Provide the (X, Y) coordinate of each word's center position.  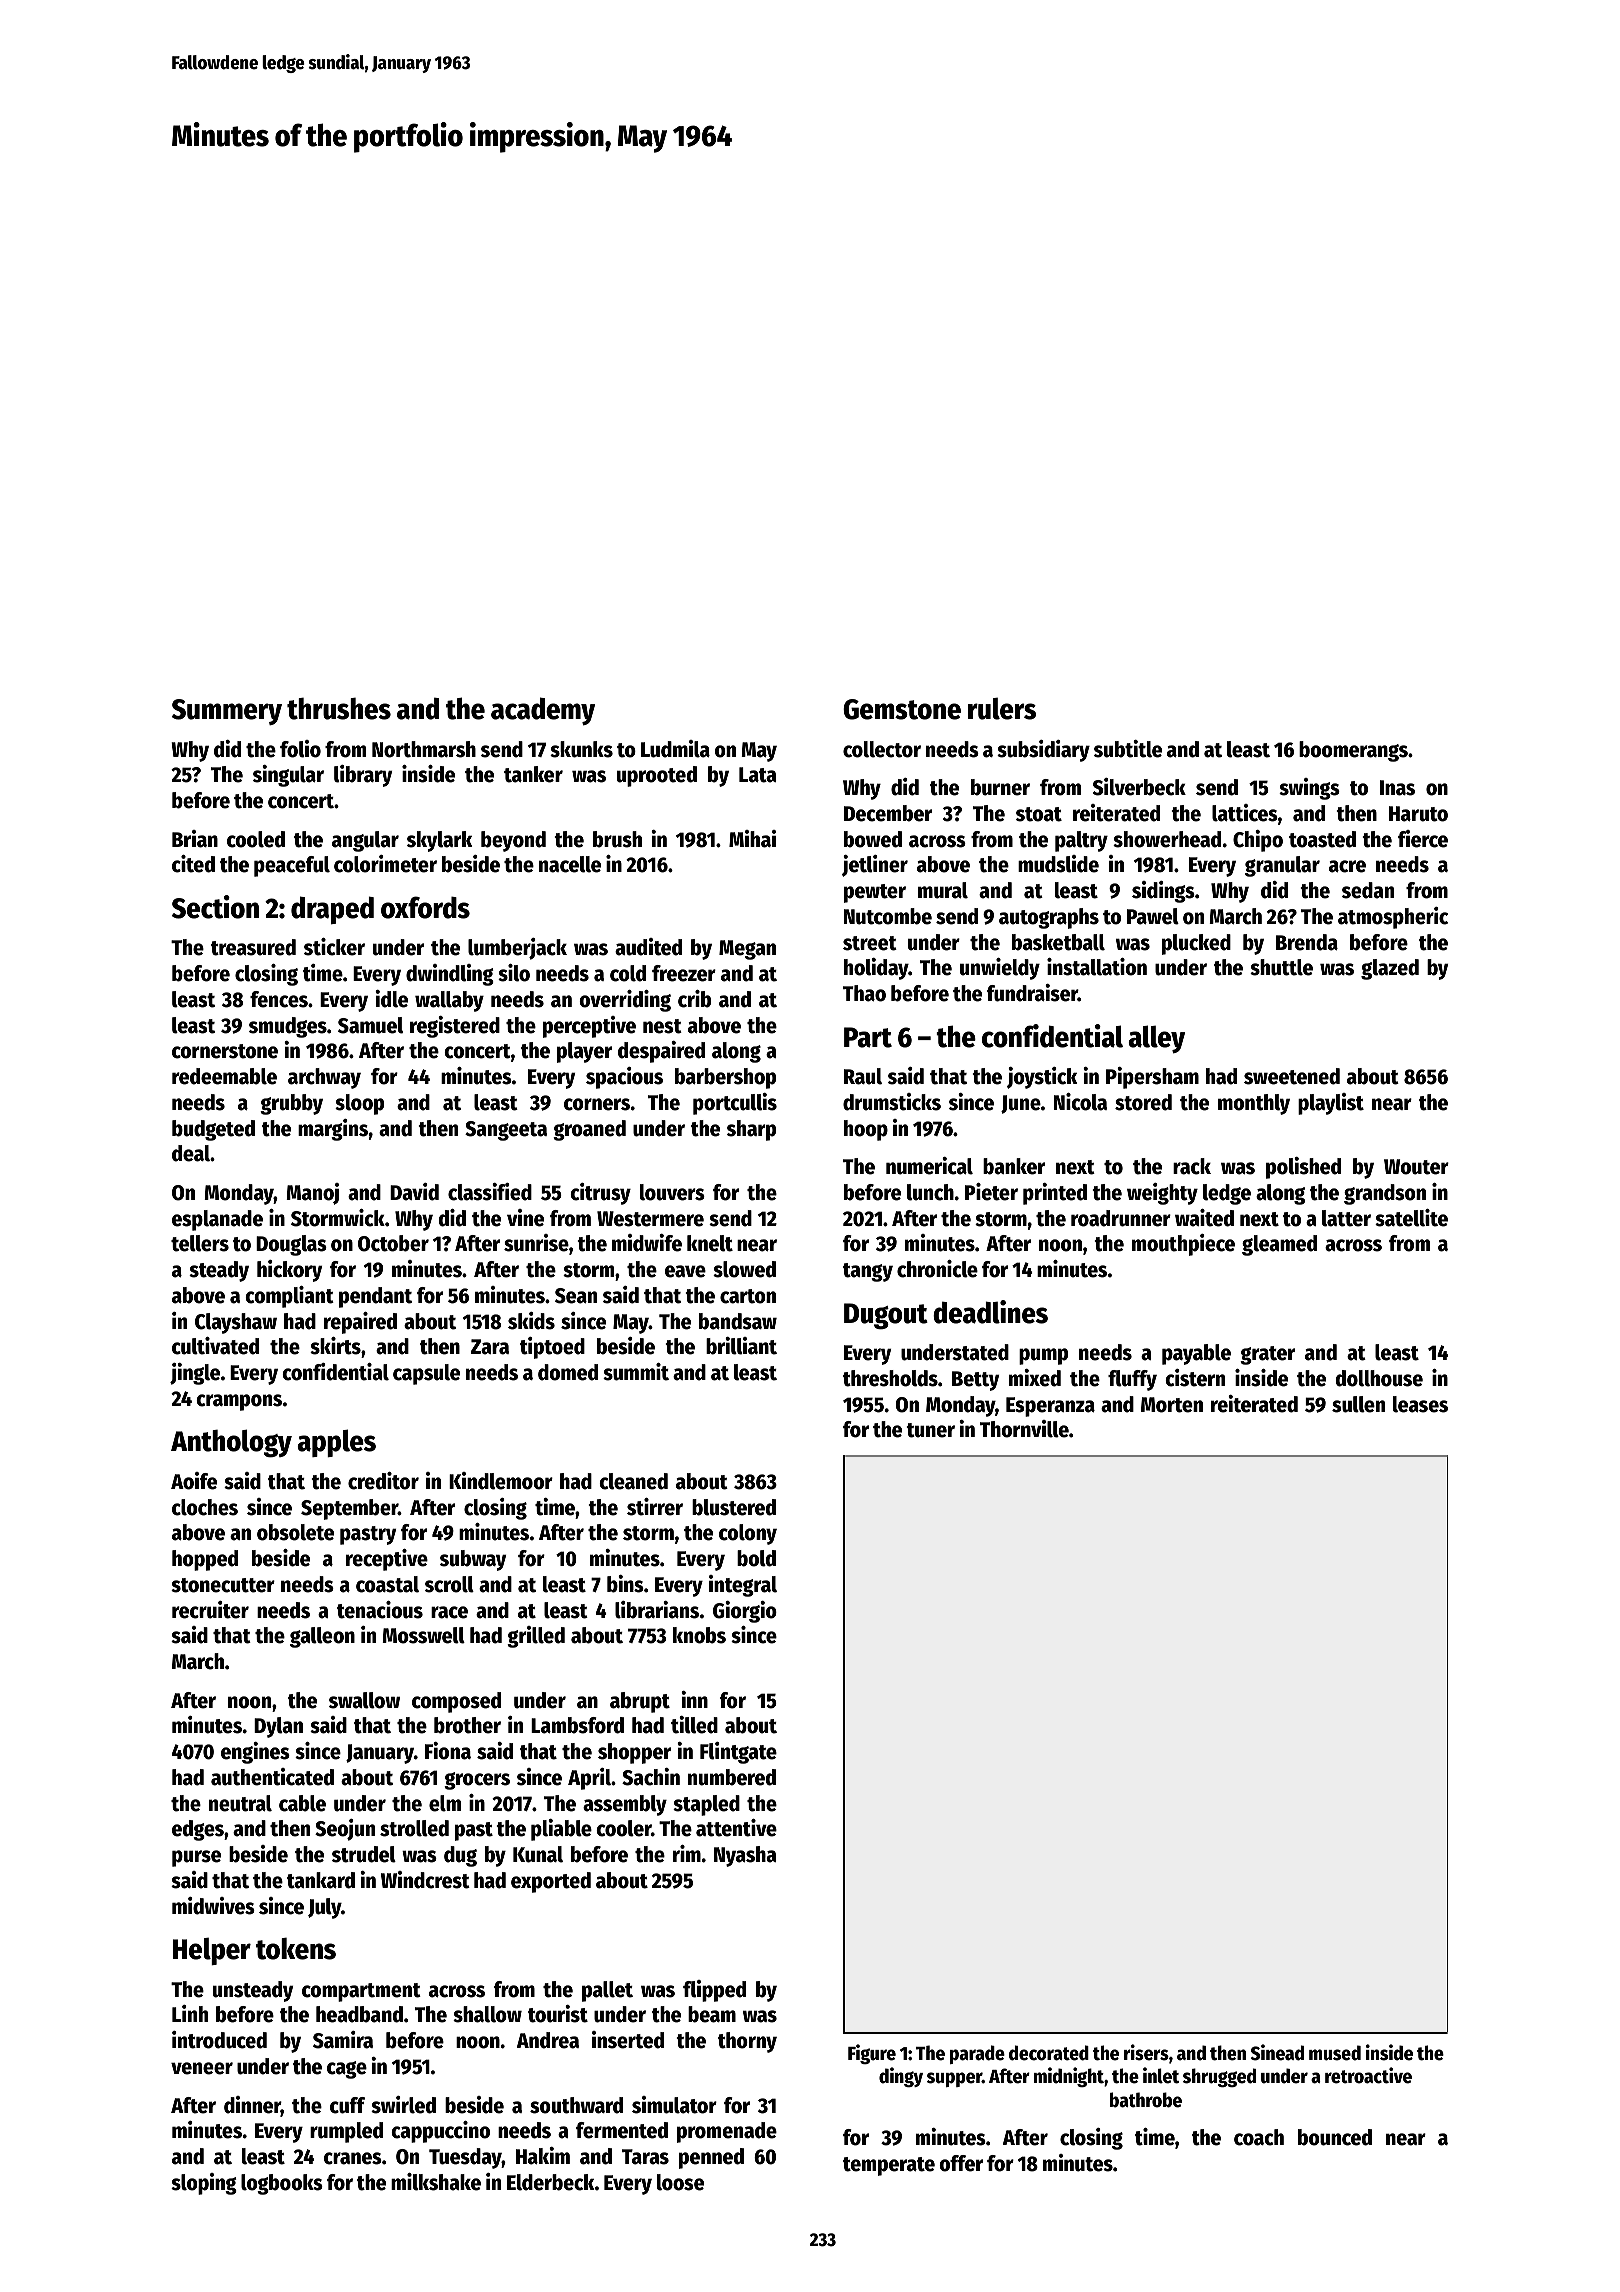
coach (1259, 2137)
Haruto (1418, 814)
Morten (1172, 1405)
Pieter (991, 1192)
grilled (536, 1637)
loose (680, 2182)
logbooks (282, 2184)
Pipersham (1152, 1078)
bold (756, 1558)
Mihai (752, 839)
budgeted (213, 1130)
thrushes (339, 709)
